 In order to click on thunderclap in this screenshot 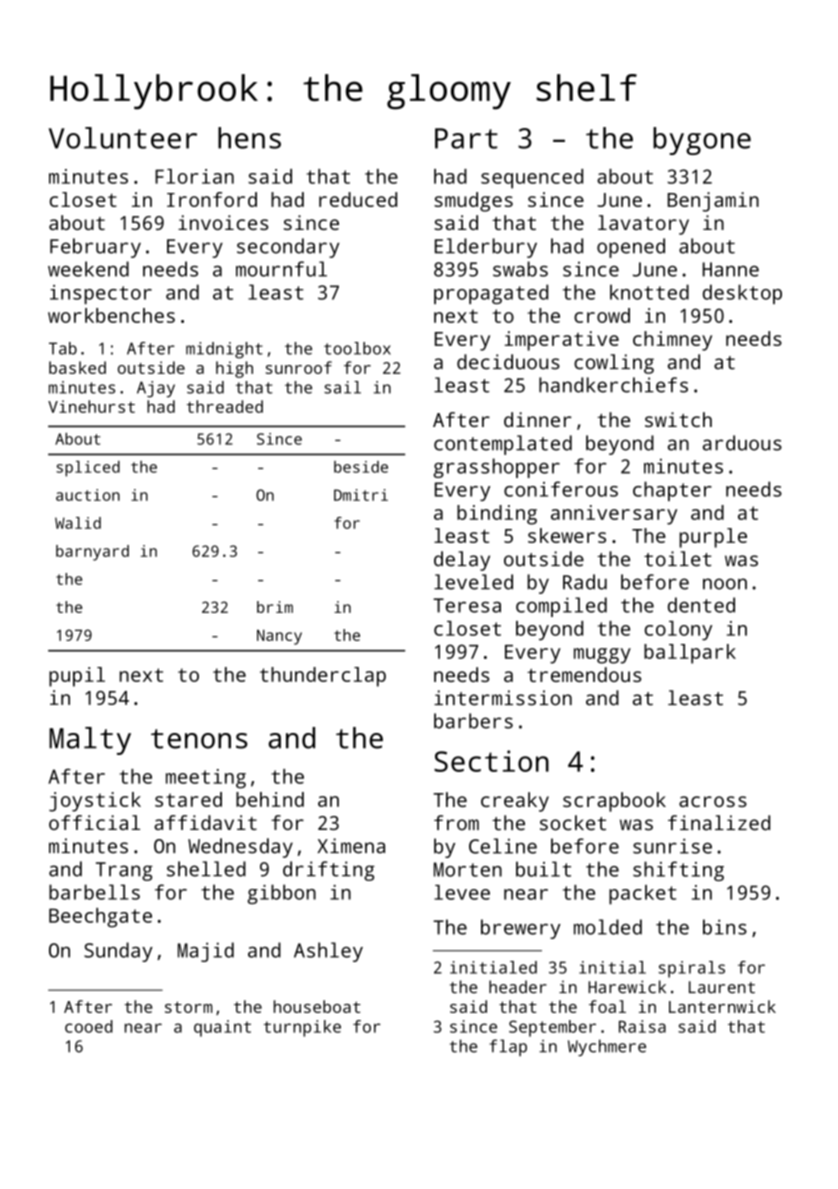, I will do `click(323, 677)`.
